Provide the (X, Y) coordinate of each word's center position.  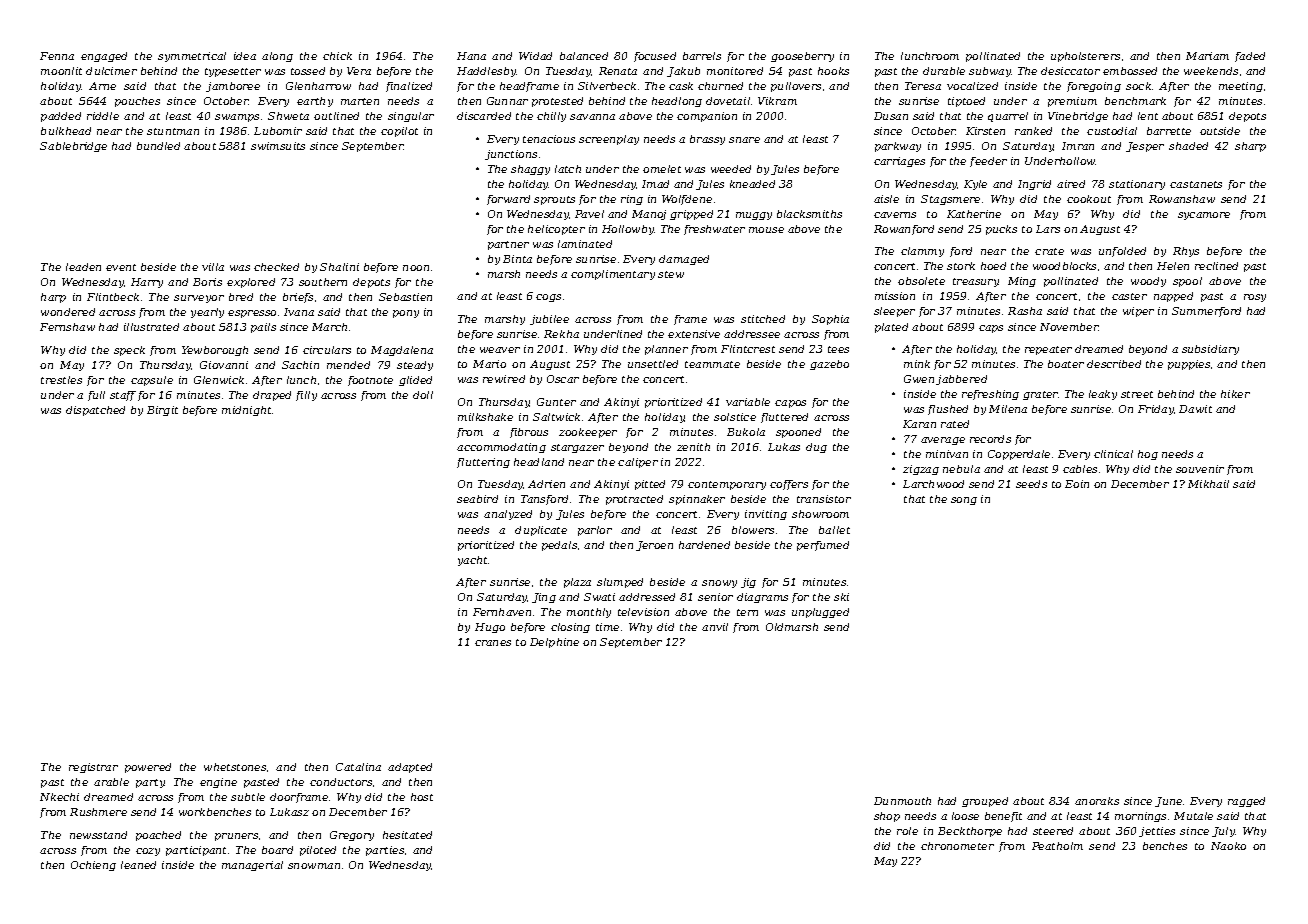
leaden (83, 267)
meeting (1241, 87)
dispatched (95, 411)
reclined (1216, 266)
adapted (410, 768)
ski (841, 597)
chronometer (957, 846)
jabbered (961, 380)
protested (557, 102)
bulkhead (66, 131)
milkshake (485, 417)
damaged (684, 260)
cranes (493, 643)
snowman (314, 866)
